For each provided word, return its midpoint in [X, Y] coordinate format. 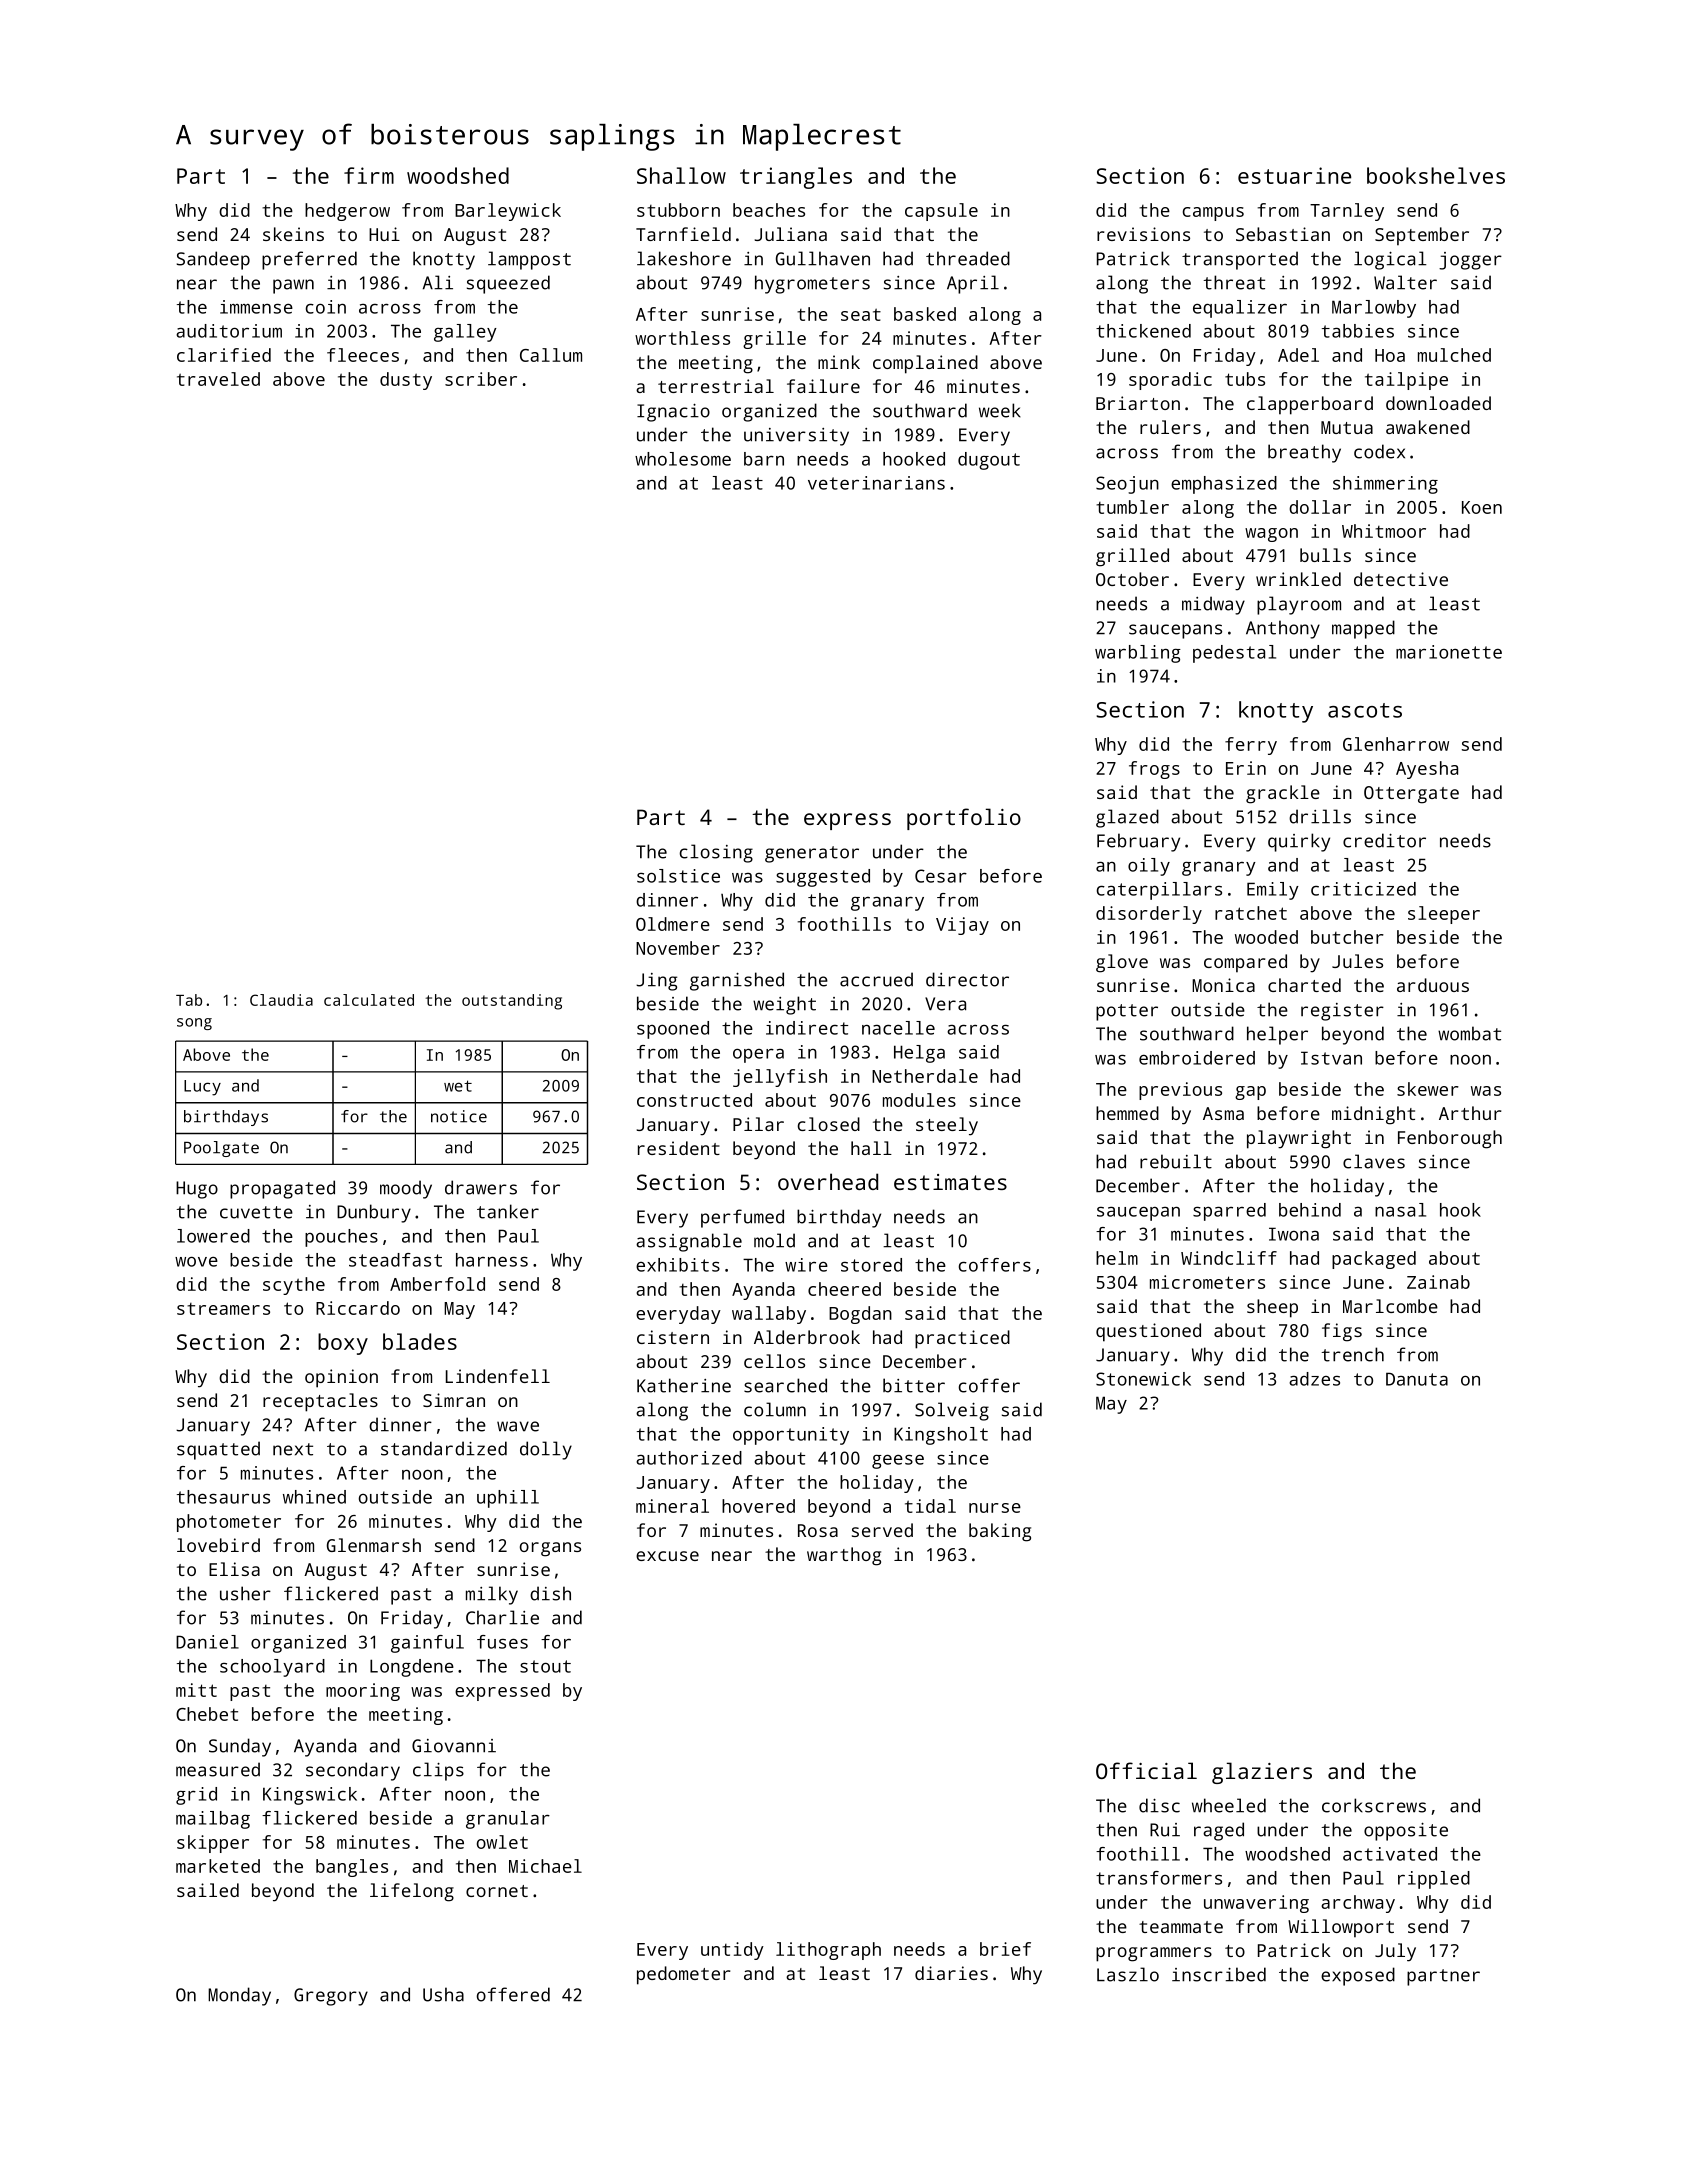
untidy [732, 1951]
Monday [239, 1996]
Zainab [1438, 1282]
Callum [551, 355]
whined [314, 1497]
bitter [914, 1385]
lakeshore [684, 258]
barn [764, 459]
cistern [673, 1337]
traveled [218, 379]
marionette [1449, 652]
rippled [1434, 1880]
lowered [213, 1236]
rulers [1170, 427]
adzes [1314, 1379]
